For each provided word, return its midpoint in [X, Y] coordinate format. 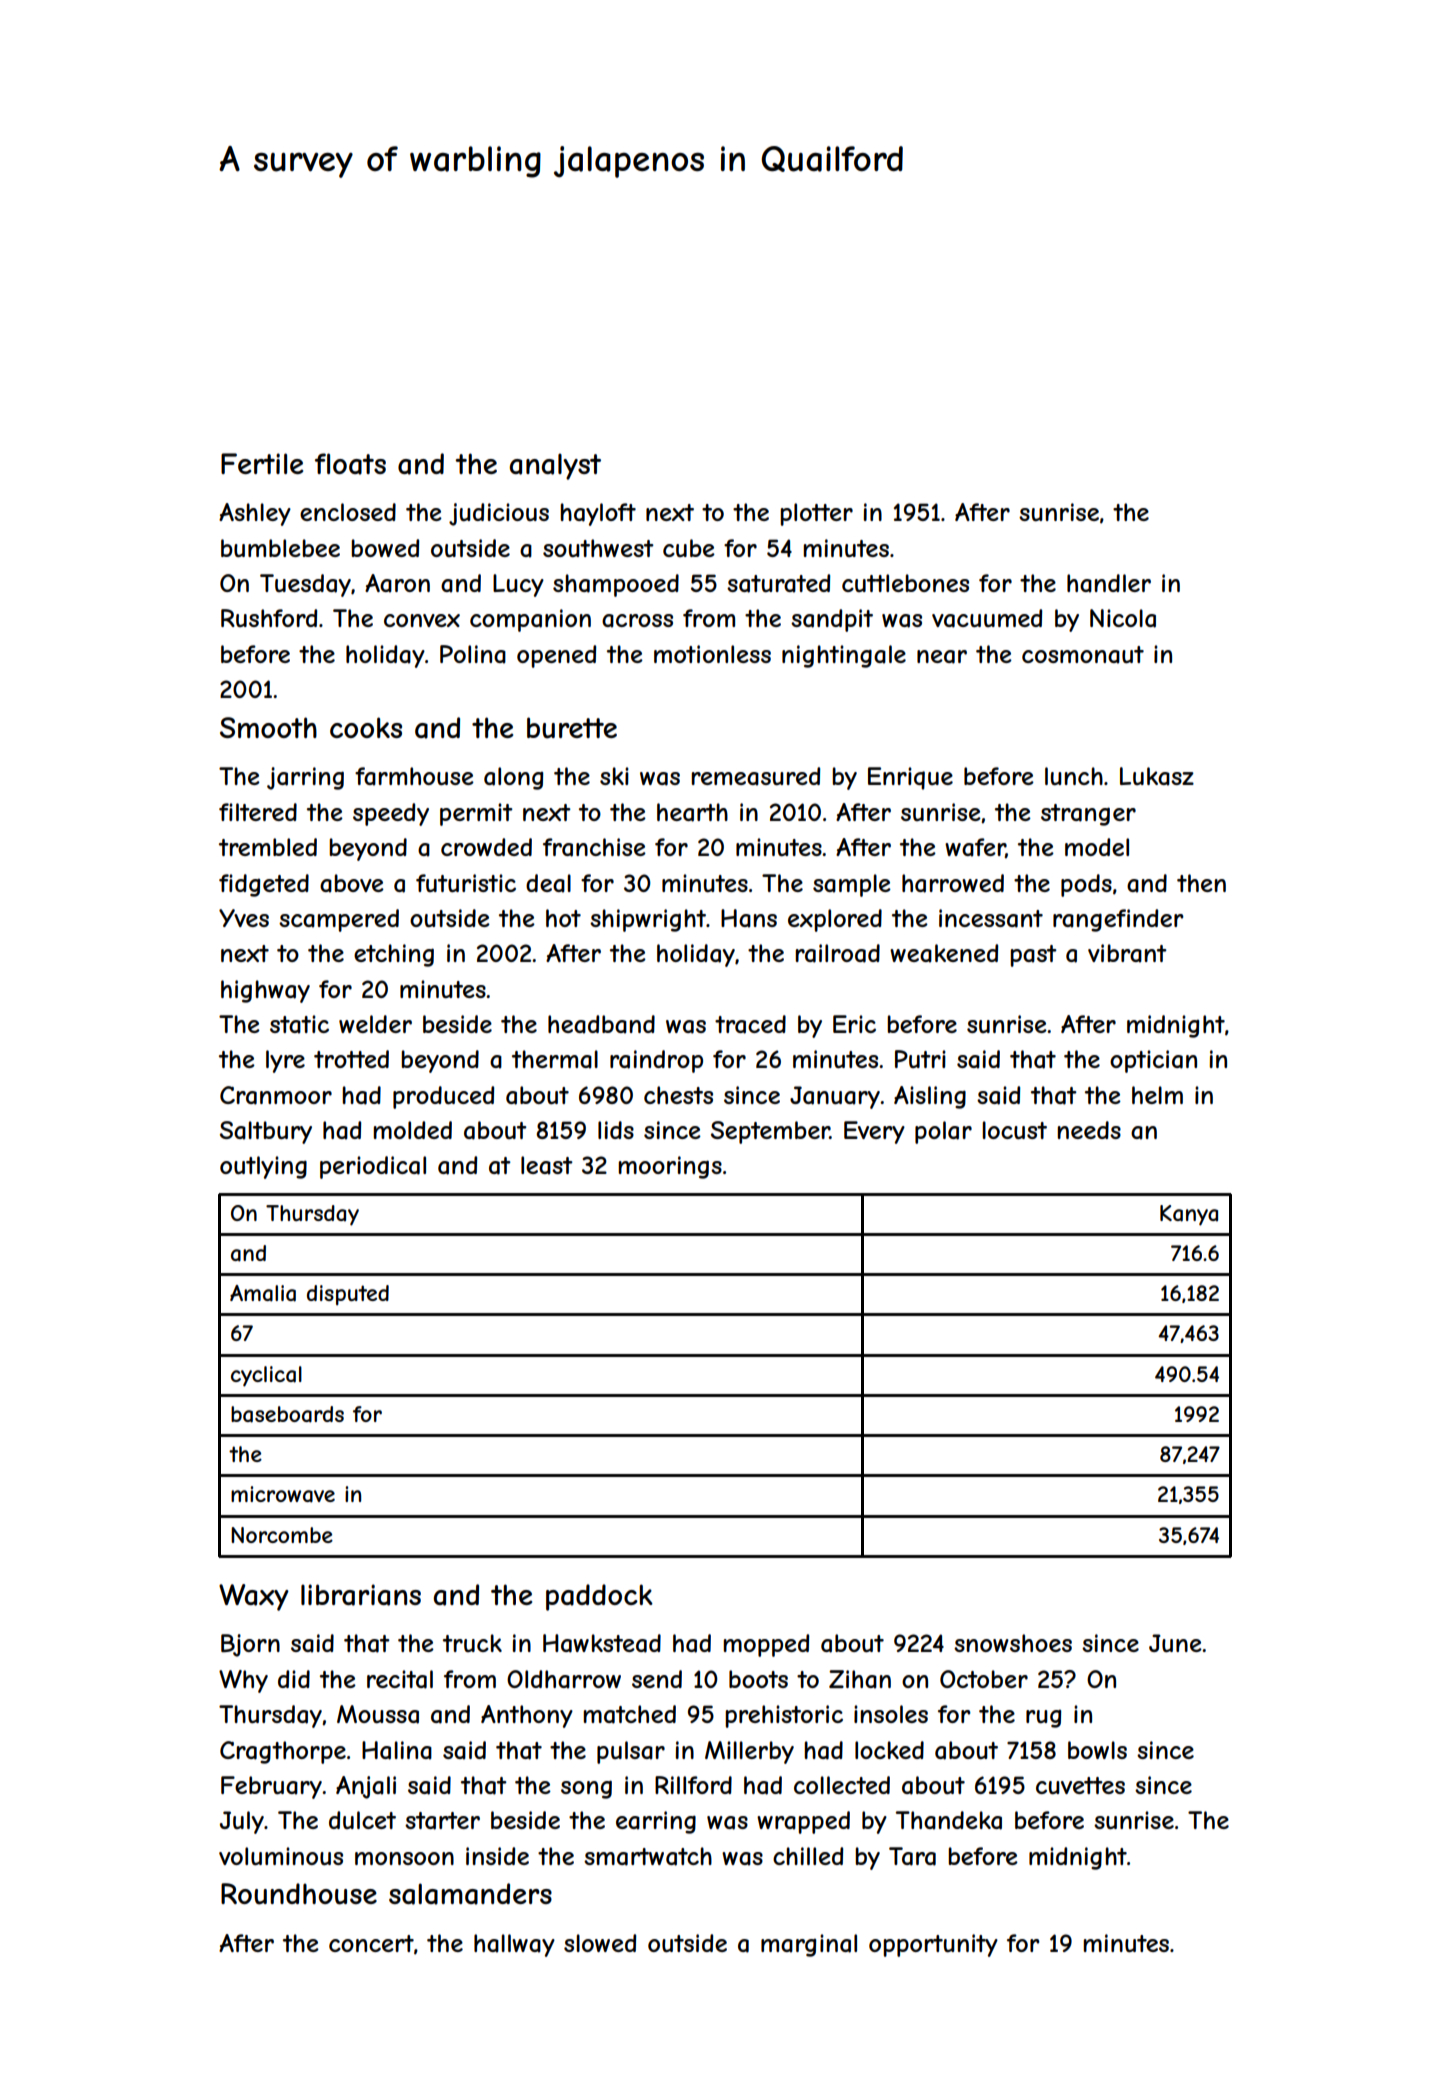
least [547, 1165]
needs [1089, 1130]
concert [371, 1943]
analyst [555, 466]
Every [874, 1132]
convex [422, 620]
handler [1109, 583]
